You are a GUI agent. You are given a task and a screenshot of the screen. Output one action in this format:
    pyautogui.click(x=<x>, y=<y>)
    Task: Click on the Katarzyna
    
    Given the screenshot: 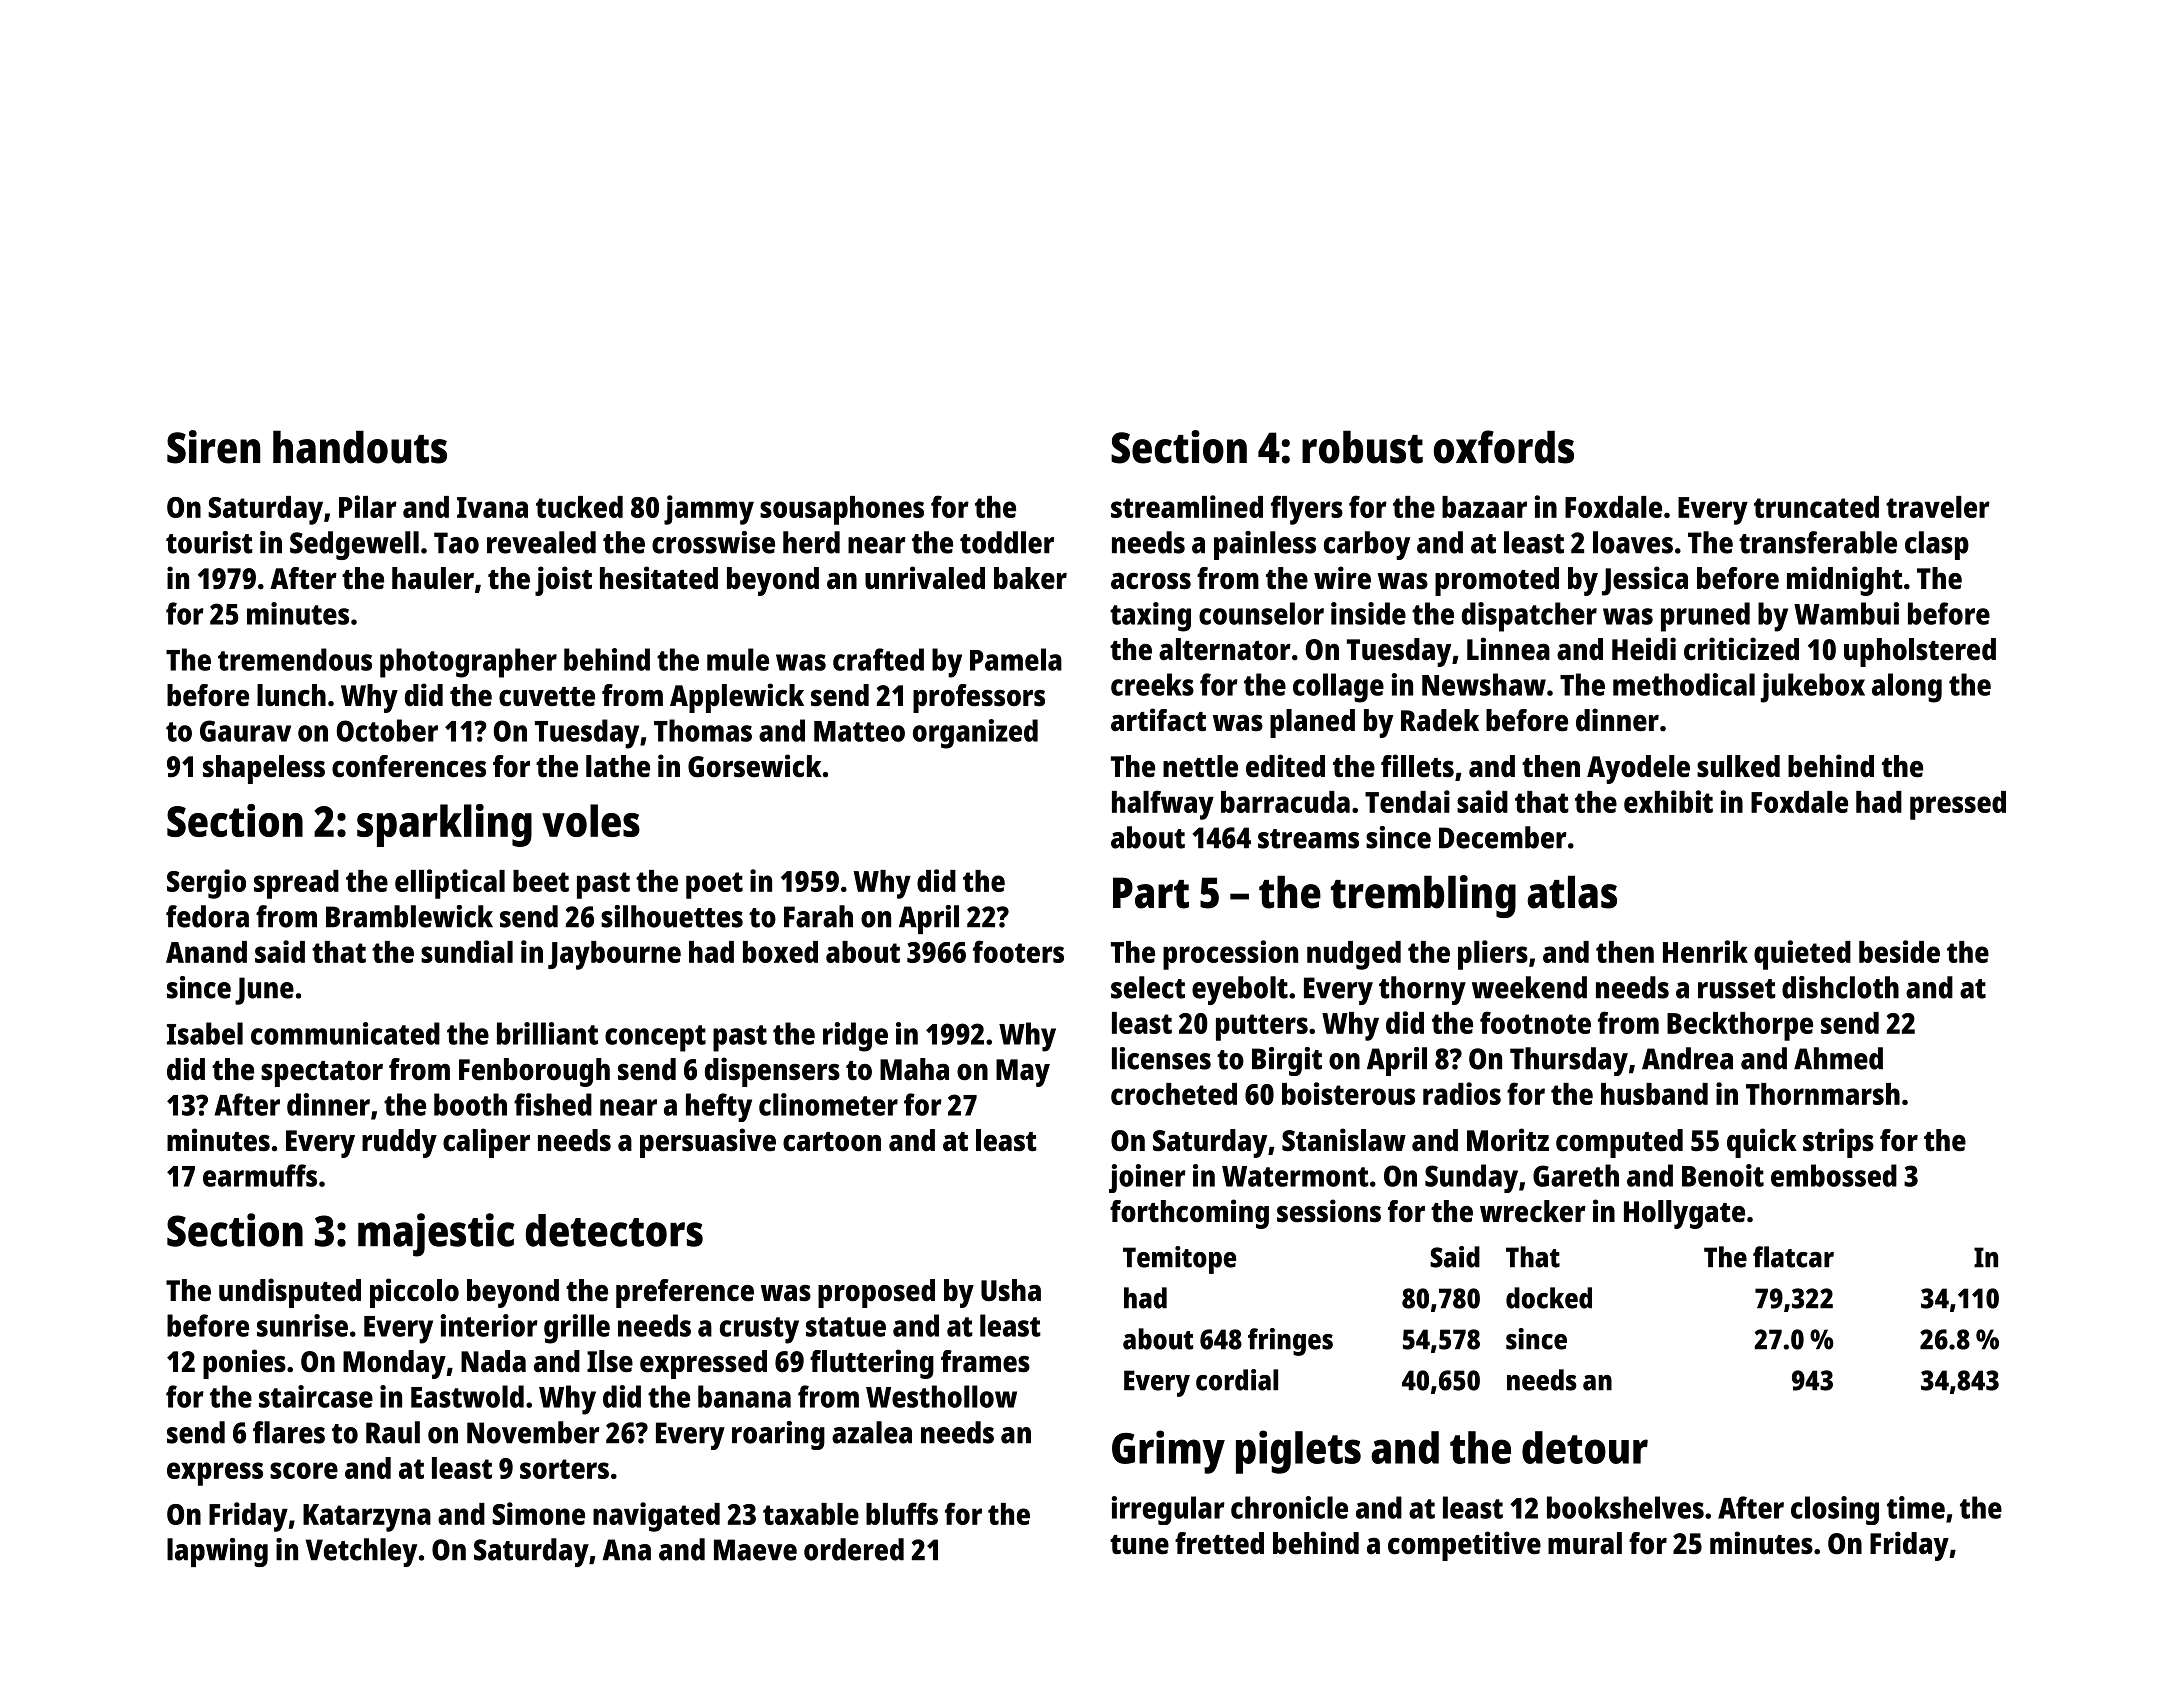 What is the action you would take?
    pyautogui.click(x=367, y=1518)
